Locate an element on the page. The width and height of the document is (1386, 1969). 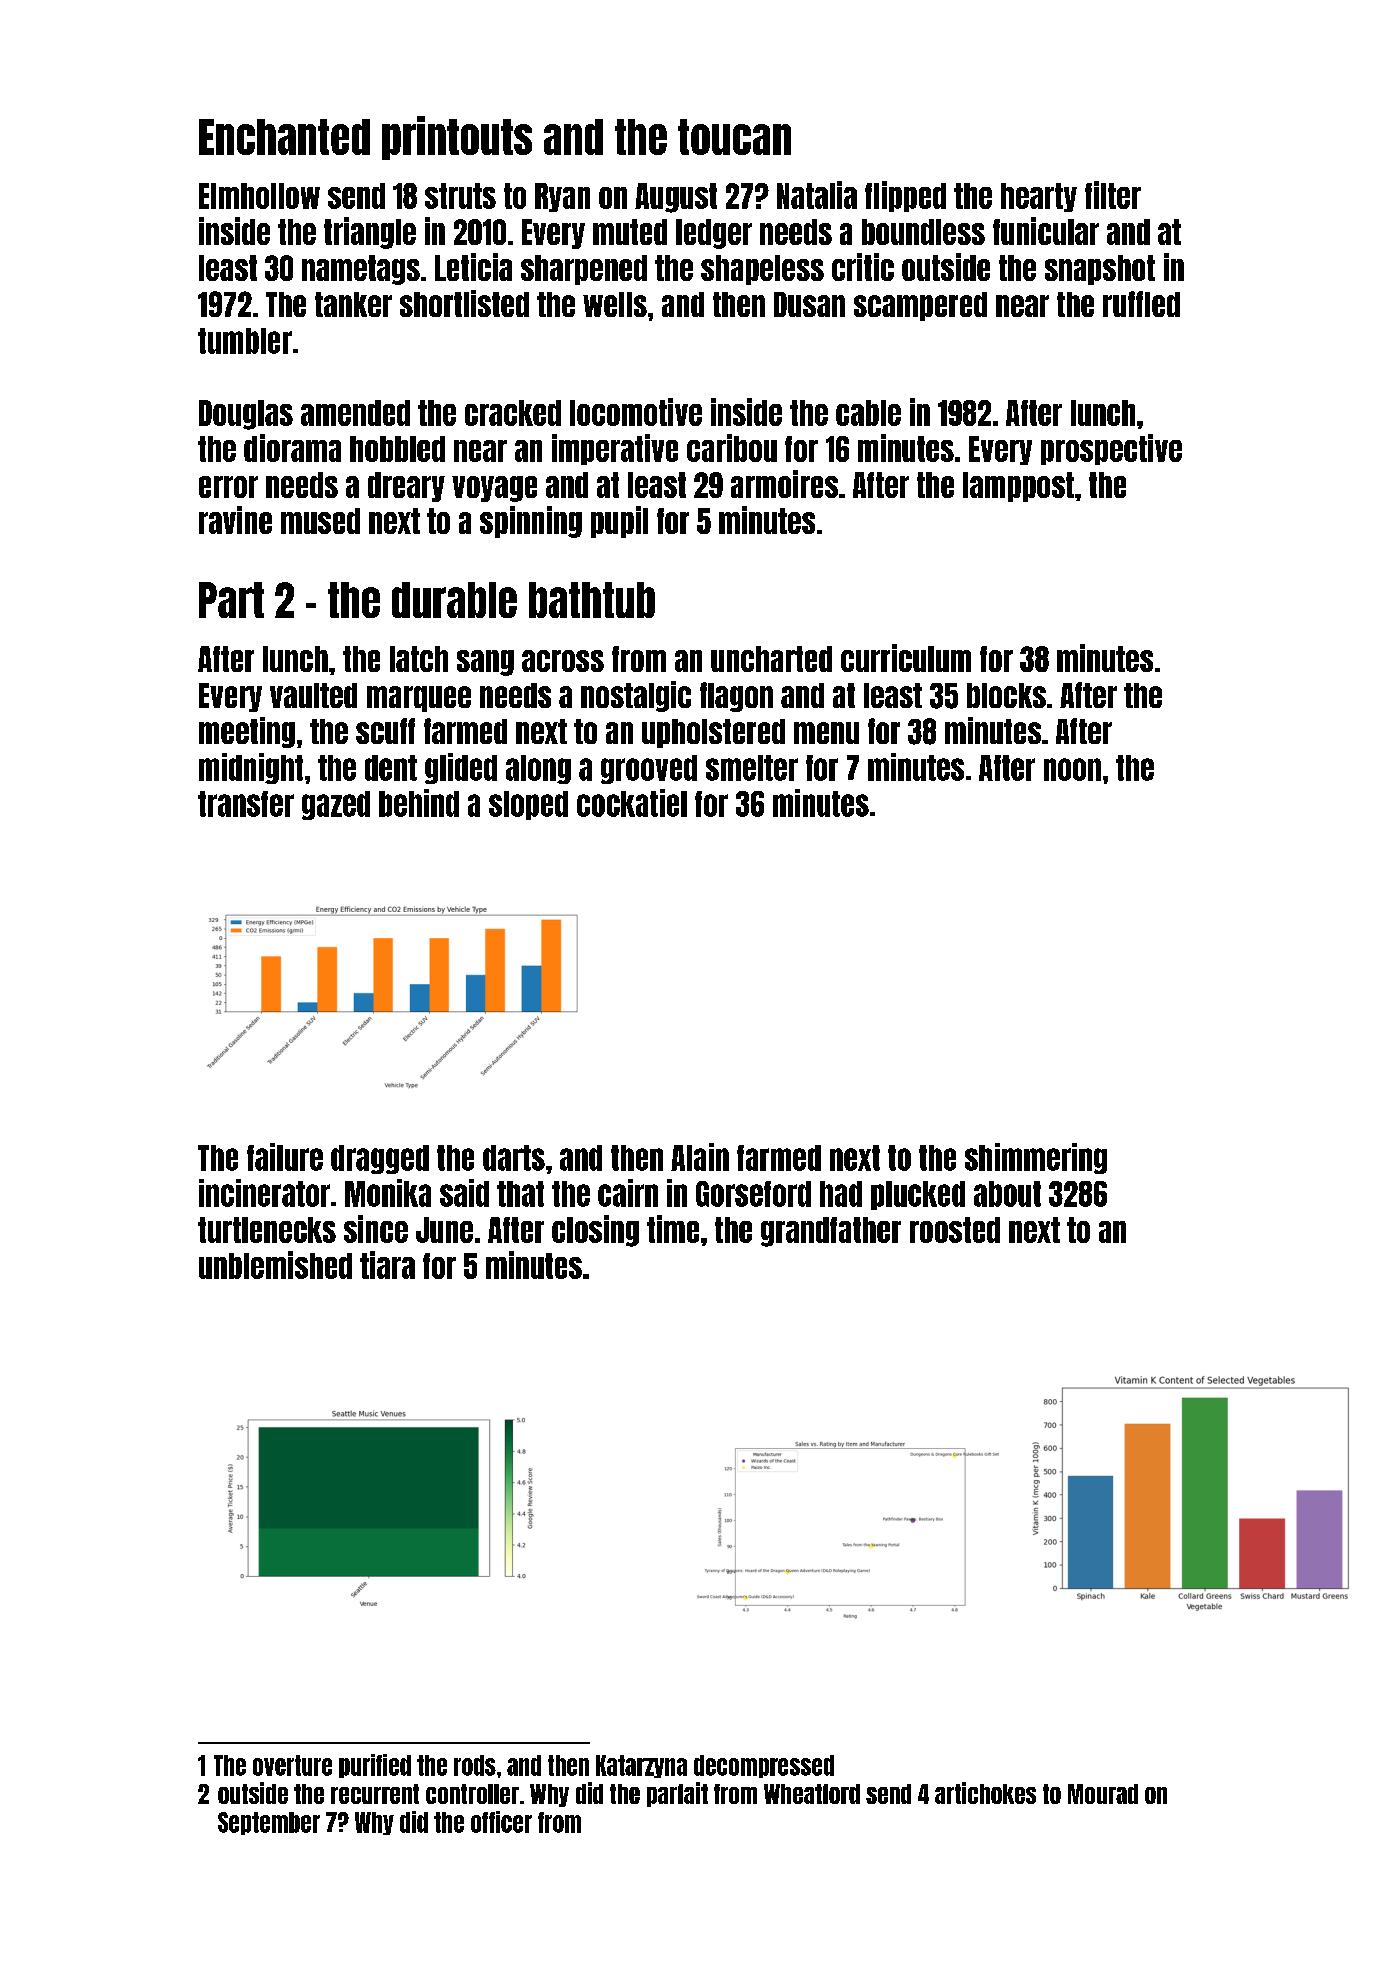
Katarzyna is located at coordinates (641, 1766).
